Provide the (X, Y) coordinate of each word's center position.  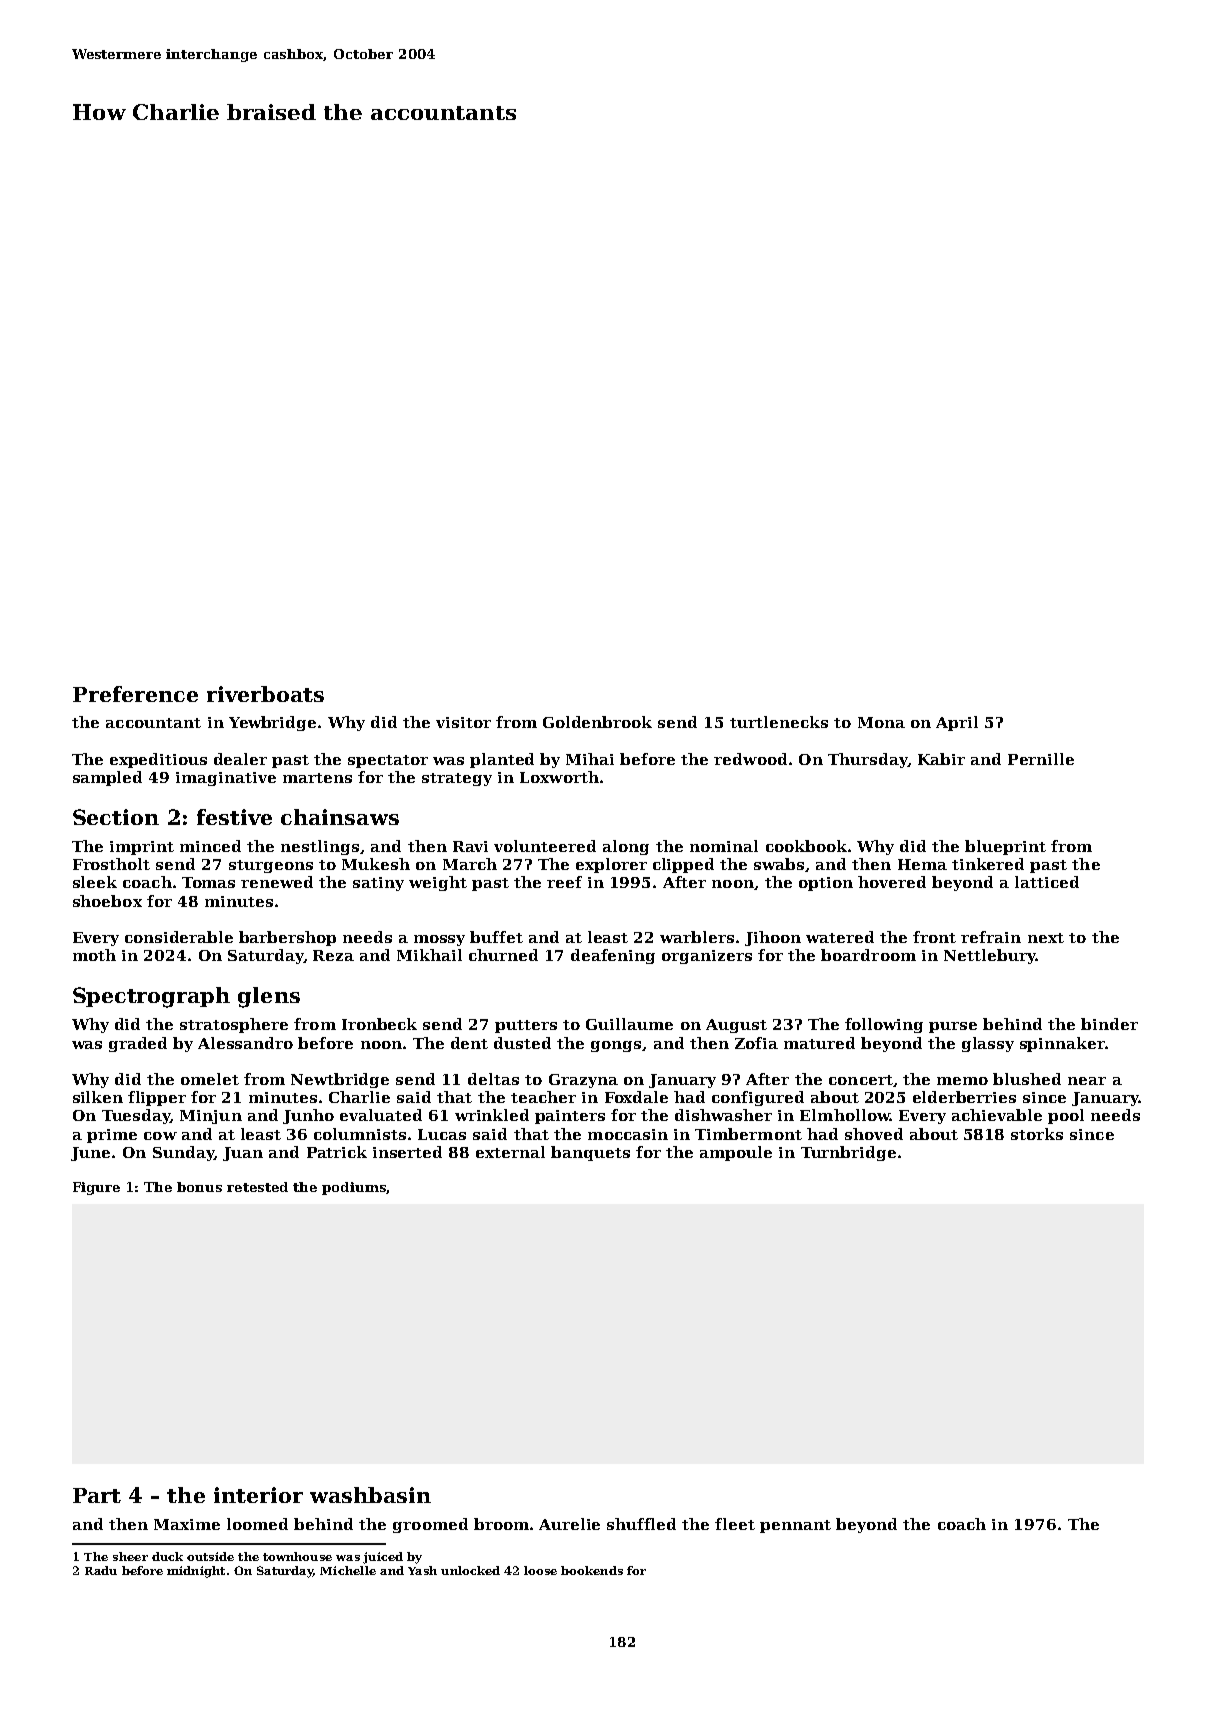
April (957, 723)
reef (564, 882)
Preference (135, 694)
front (934, 937)
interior (258, 1495)
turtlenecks (779, 722)
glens (269, 997)
